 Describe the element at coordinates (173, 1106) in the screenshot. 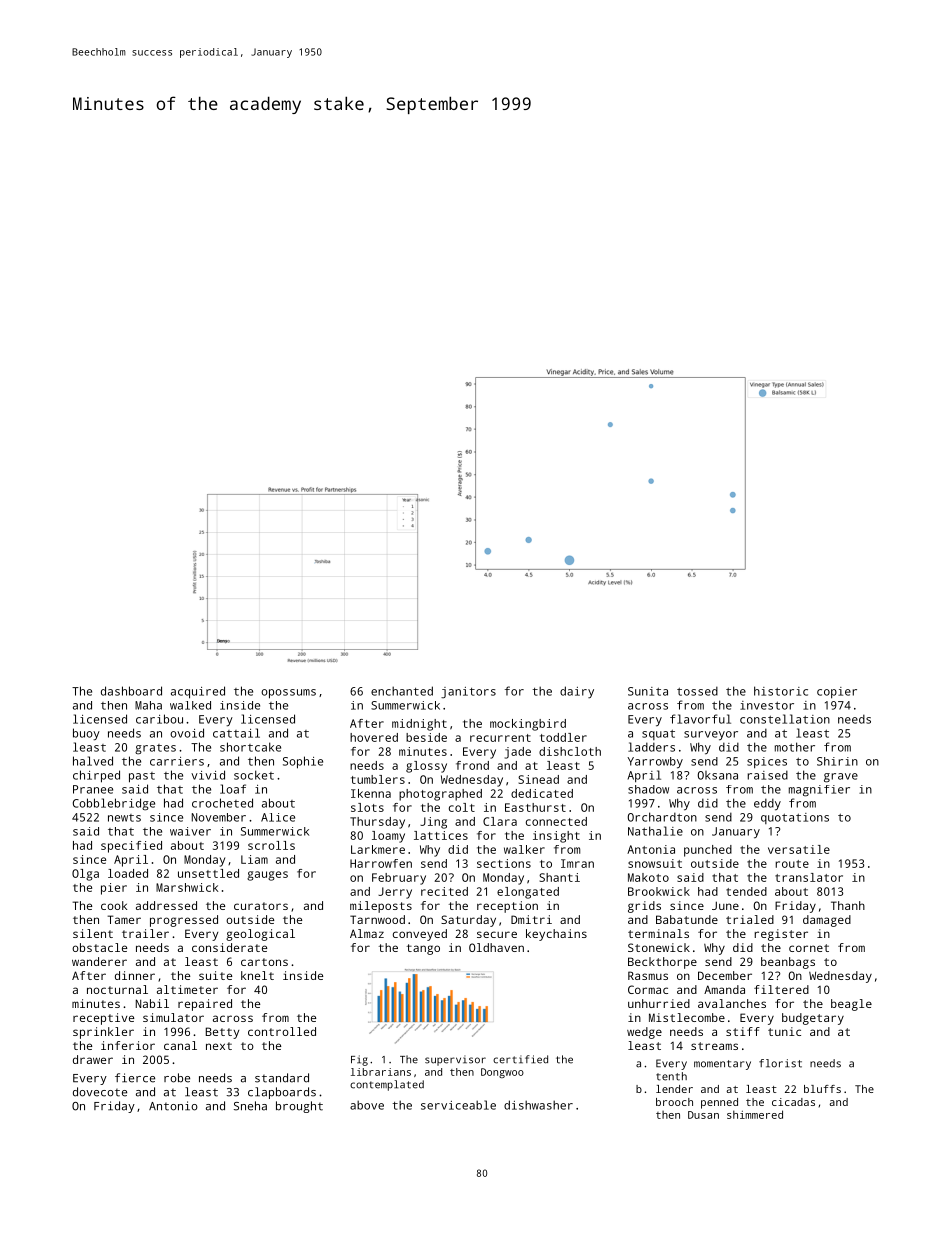

I see `Antonio` at that location.
